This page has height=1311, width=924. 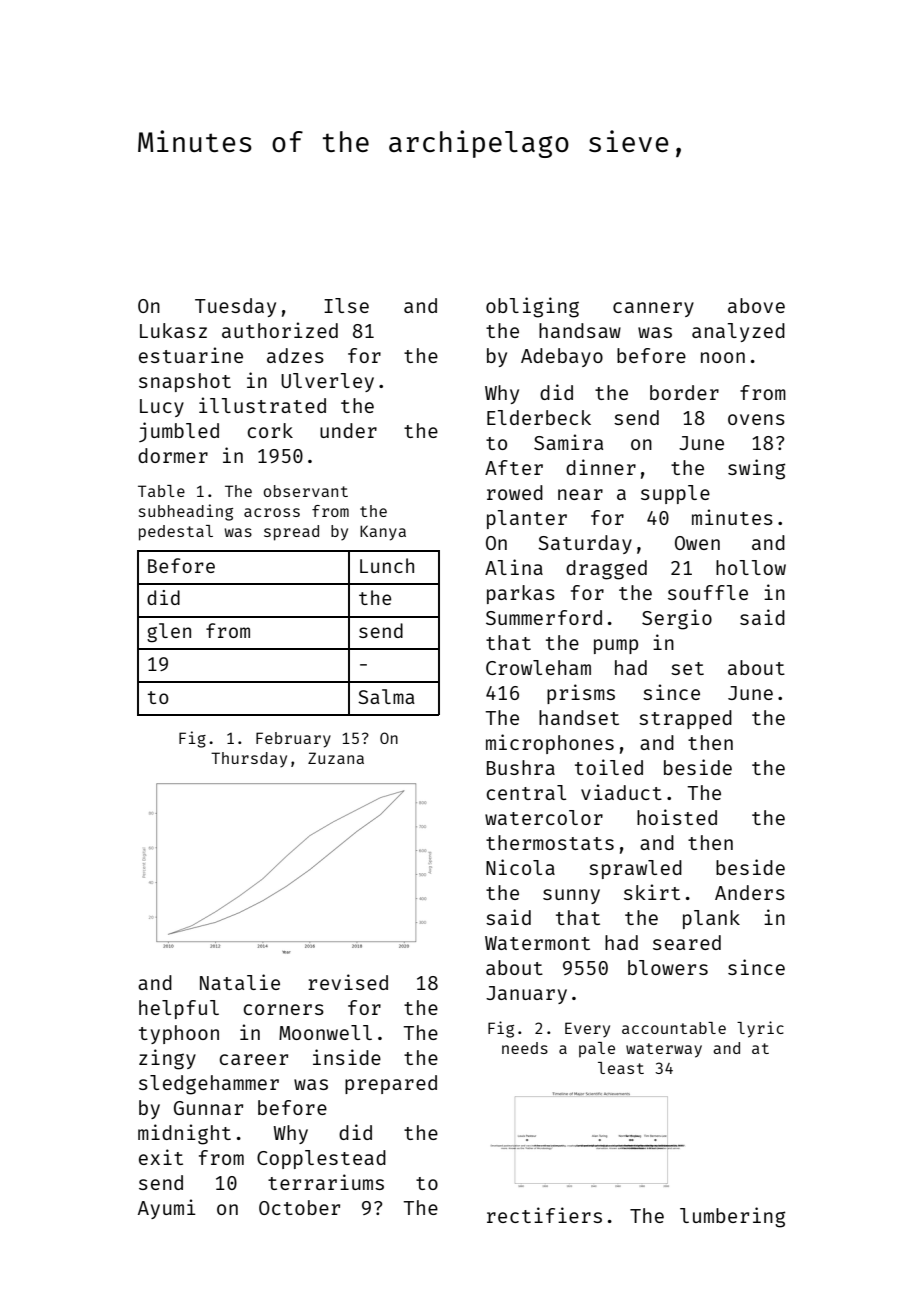 What do you see at coordinates (325, 1032) in the page?
I see `Moonwell` at bounding box center [325, 1032].
